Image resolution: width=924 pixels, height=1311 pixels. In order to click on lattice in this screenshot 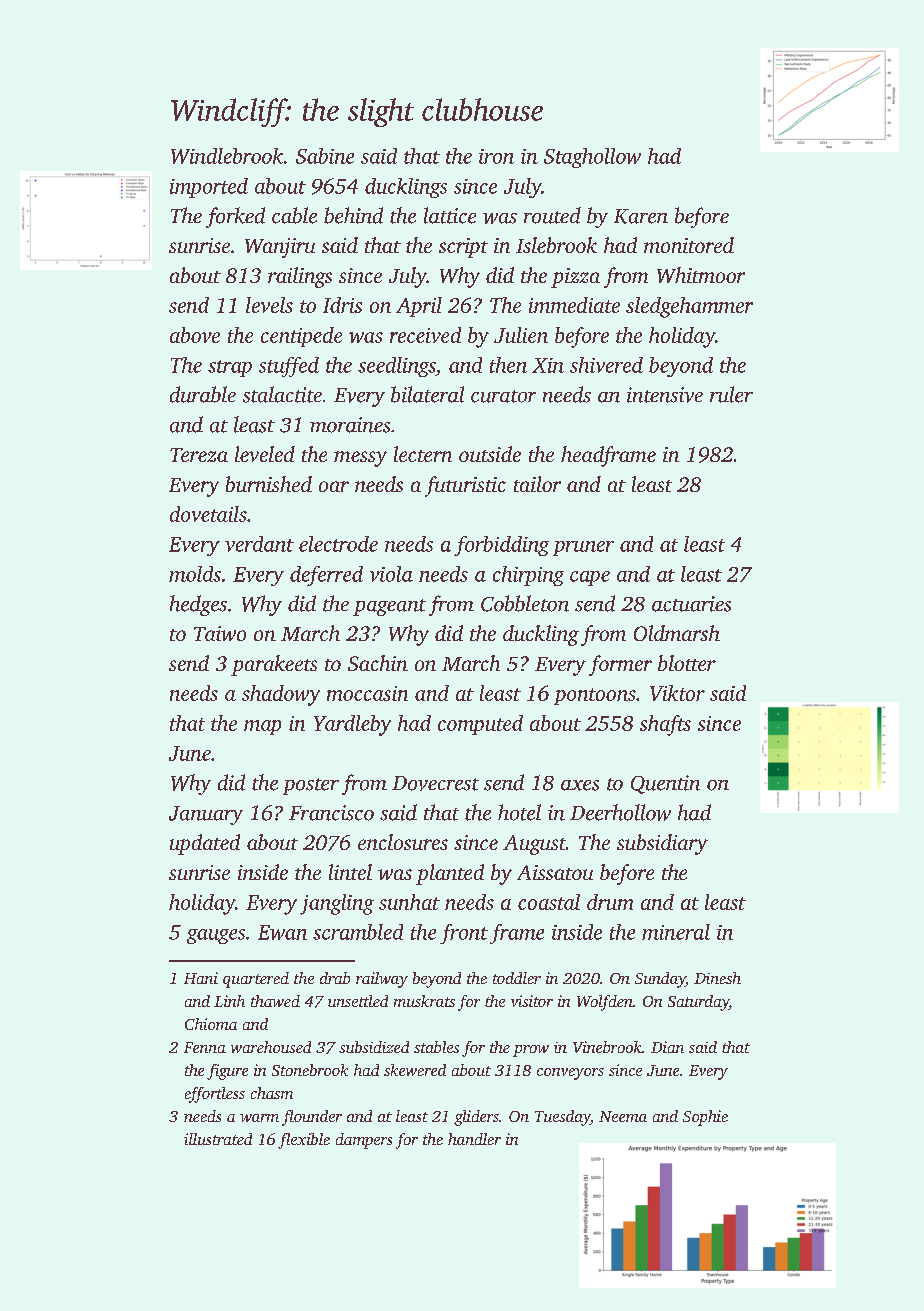, I will do `click(450, 215)`.
